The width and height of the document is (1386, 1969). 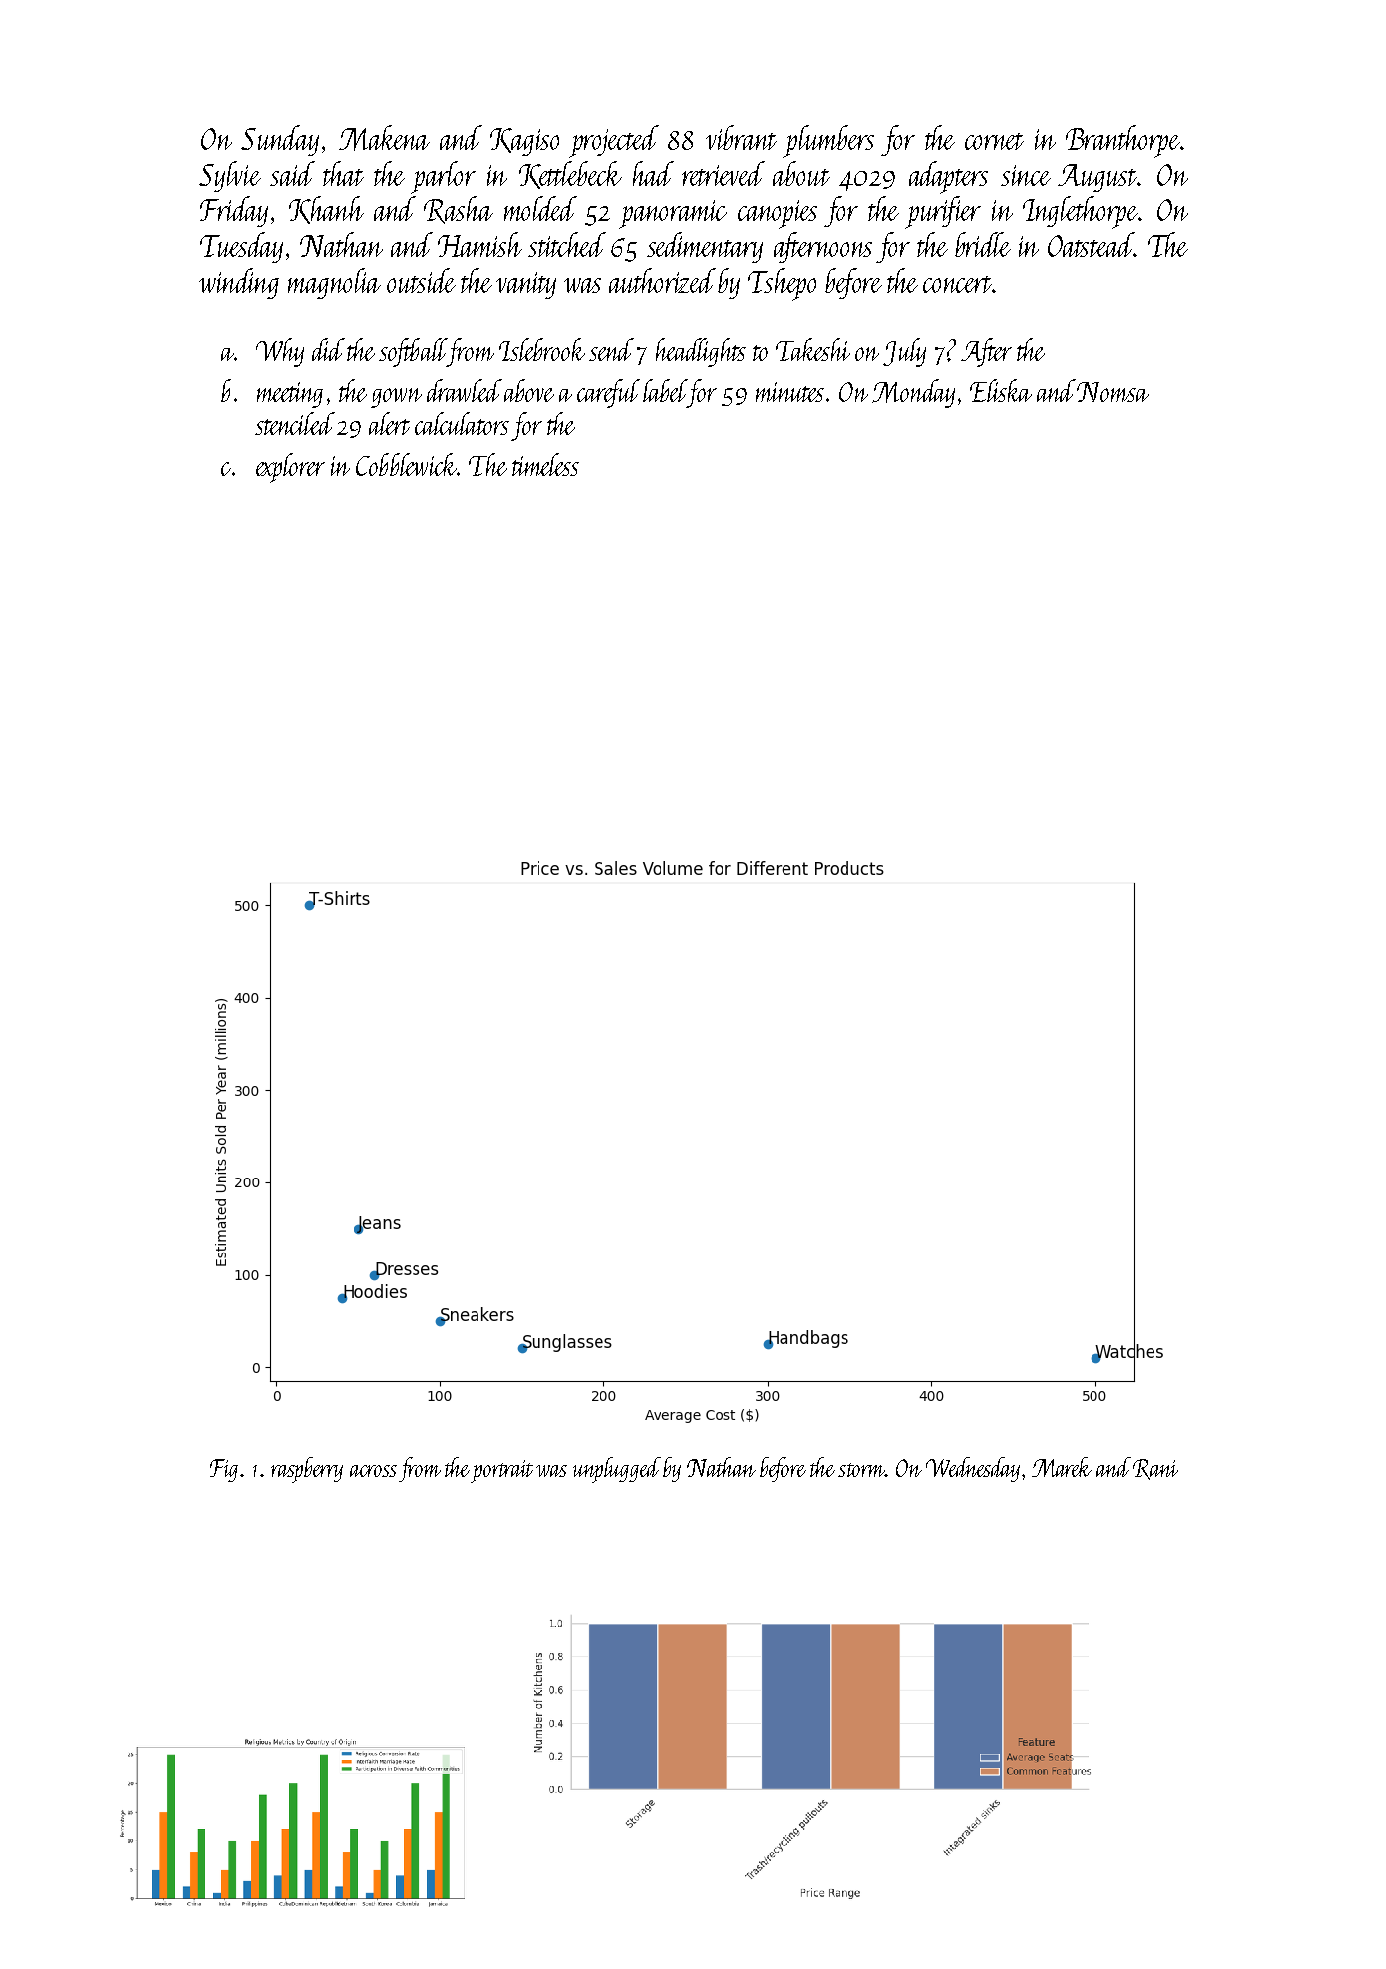 I want to click on timeless, so click(x=545, y=464).
